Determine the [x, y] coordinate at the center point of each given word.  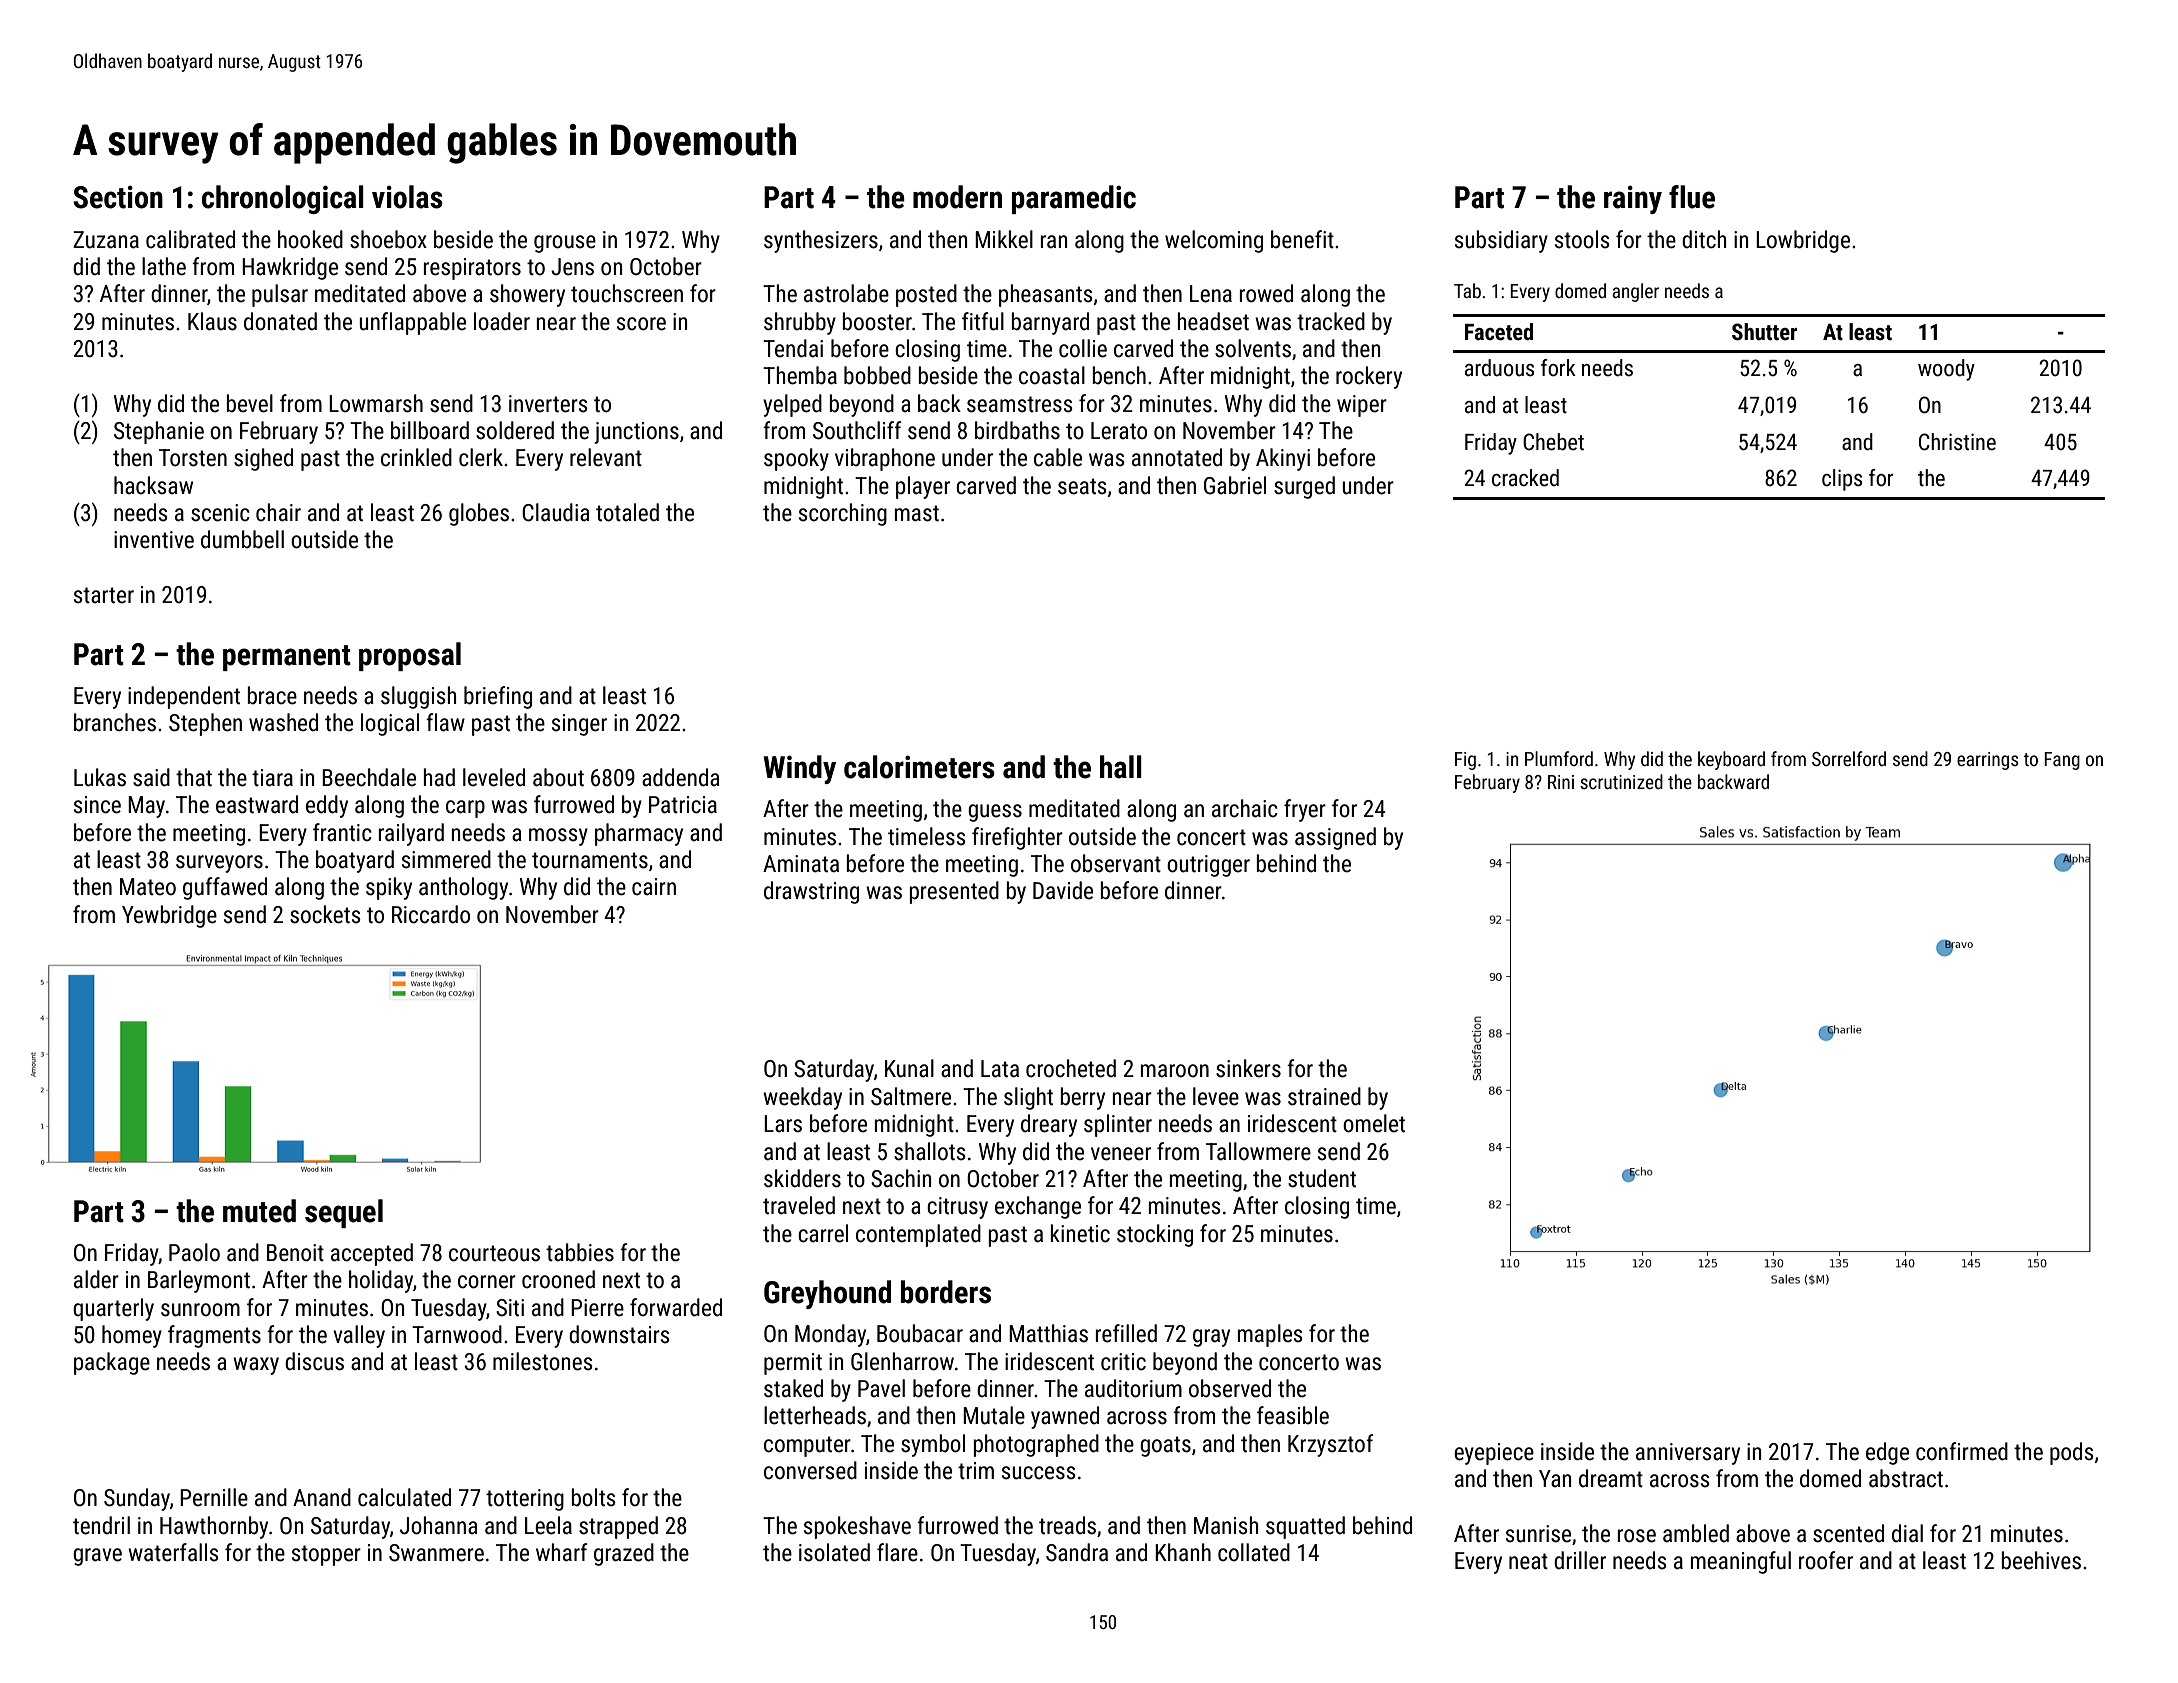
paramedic [1074, 199]
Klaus [212, 321]
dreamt [1611, 1478]
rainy [1633, 199]
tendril [101, 1525]
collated [1254, 1552]
